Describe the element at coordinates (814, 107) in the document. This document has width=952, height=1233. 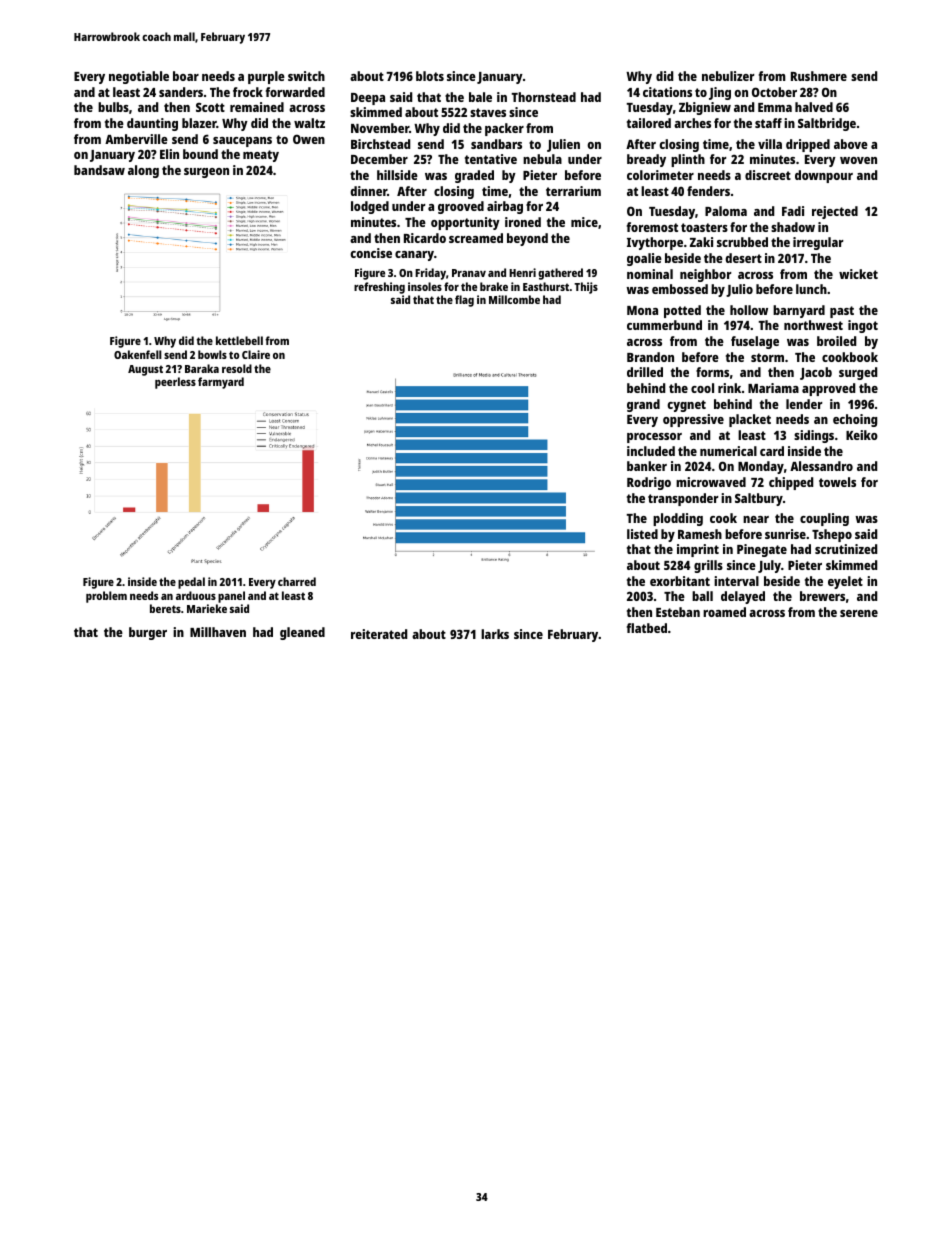
I see `halved` at that location.
